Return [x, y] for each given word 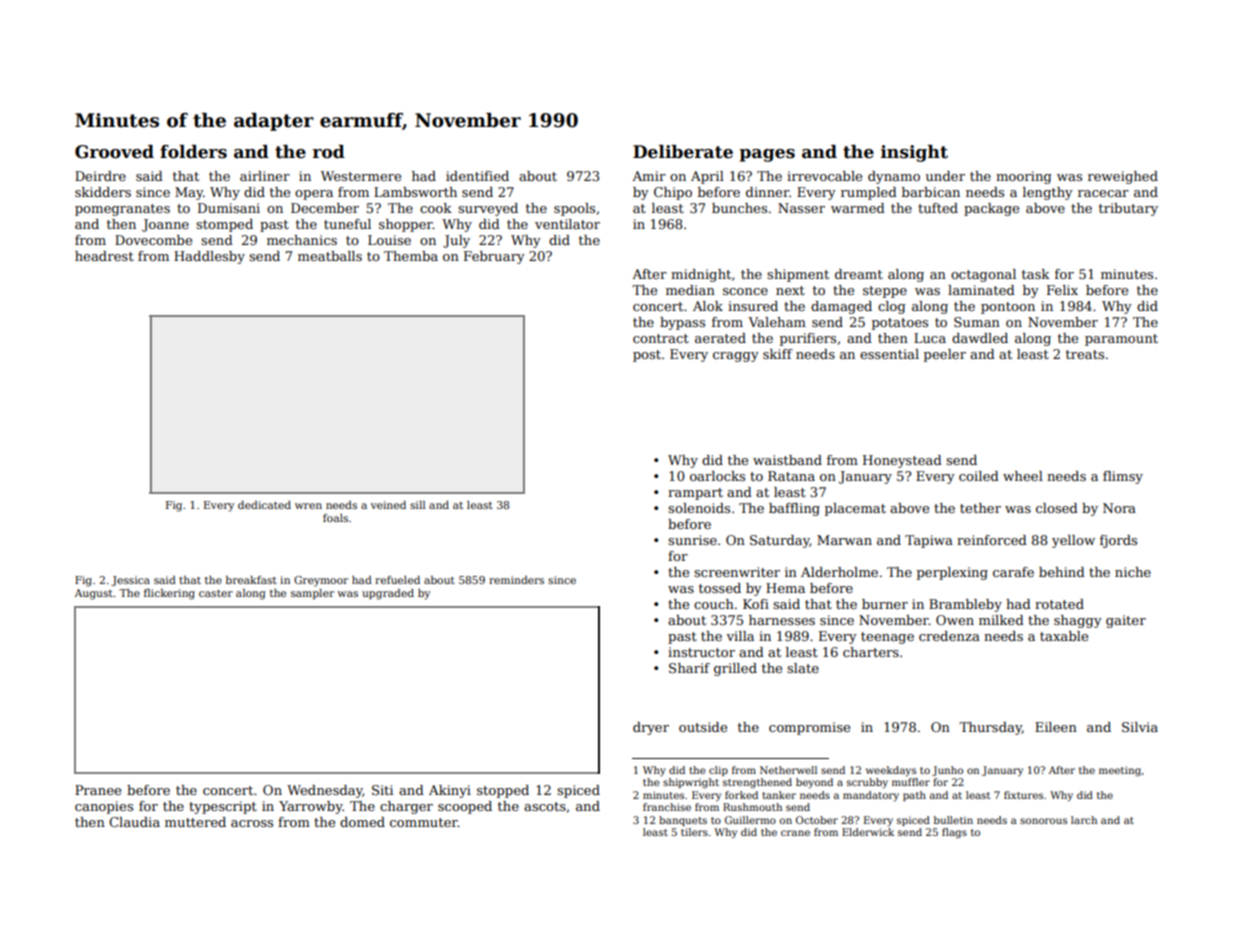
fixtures [1023, 795]
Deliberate [683, 152]
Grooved [114, 152]
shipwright [691, 783]
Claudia [134, 822]
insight [914, 153]
